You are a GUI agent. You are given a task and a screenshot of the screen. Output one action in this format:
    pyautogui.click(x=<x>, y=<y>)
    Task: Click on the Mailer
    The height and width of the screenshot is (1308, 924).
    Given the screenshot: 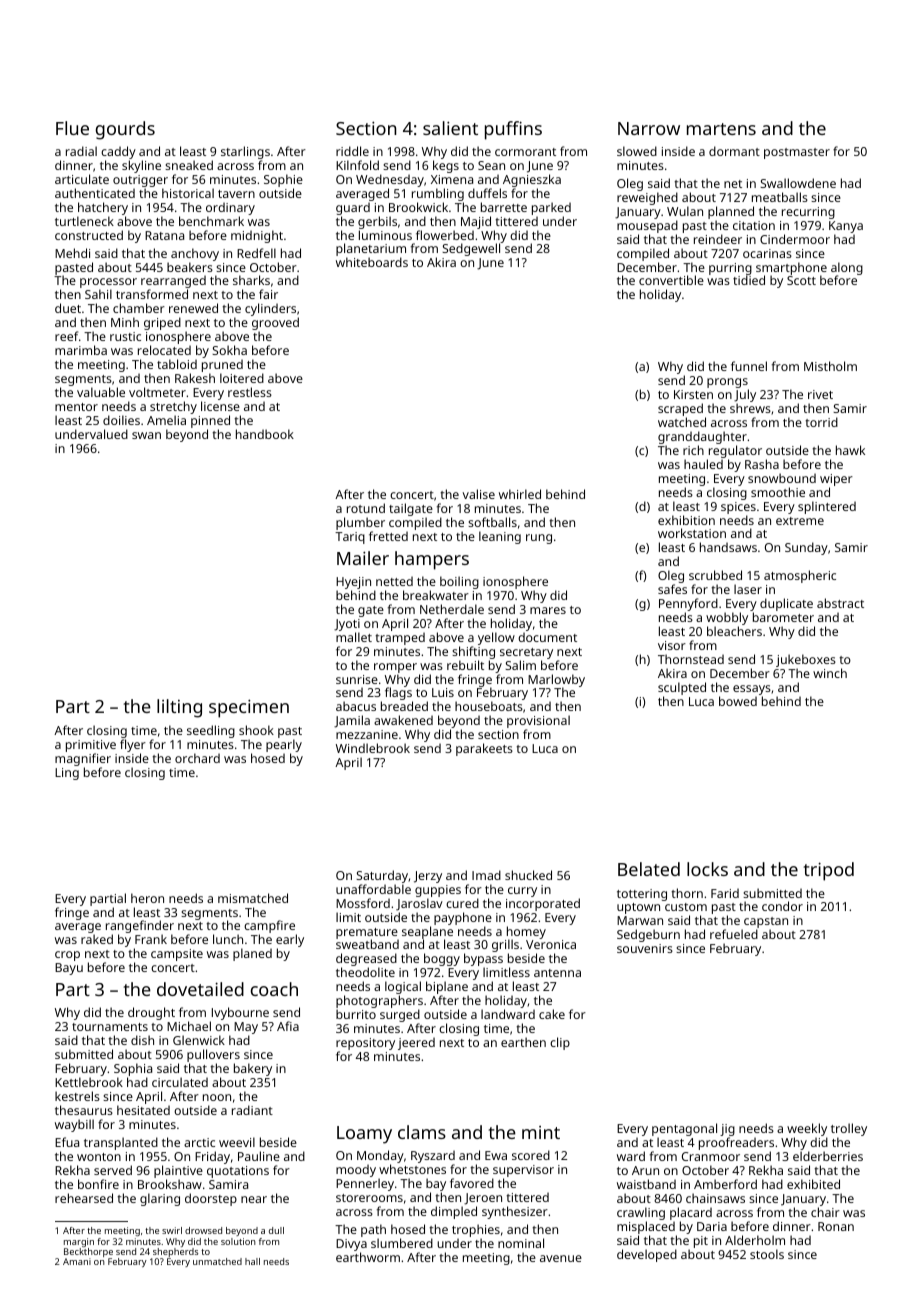 What is the action you would take?
    pyautogui.click(x=363, y=558)
